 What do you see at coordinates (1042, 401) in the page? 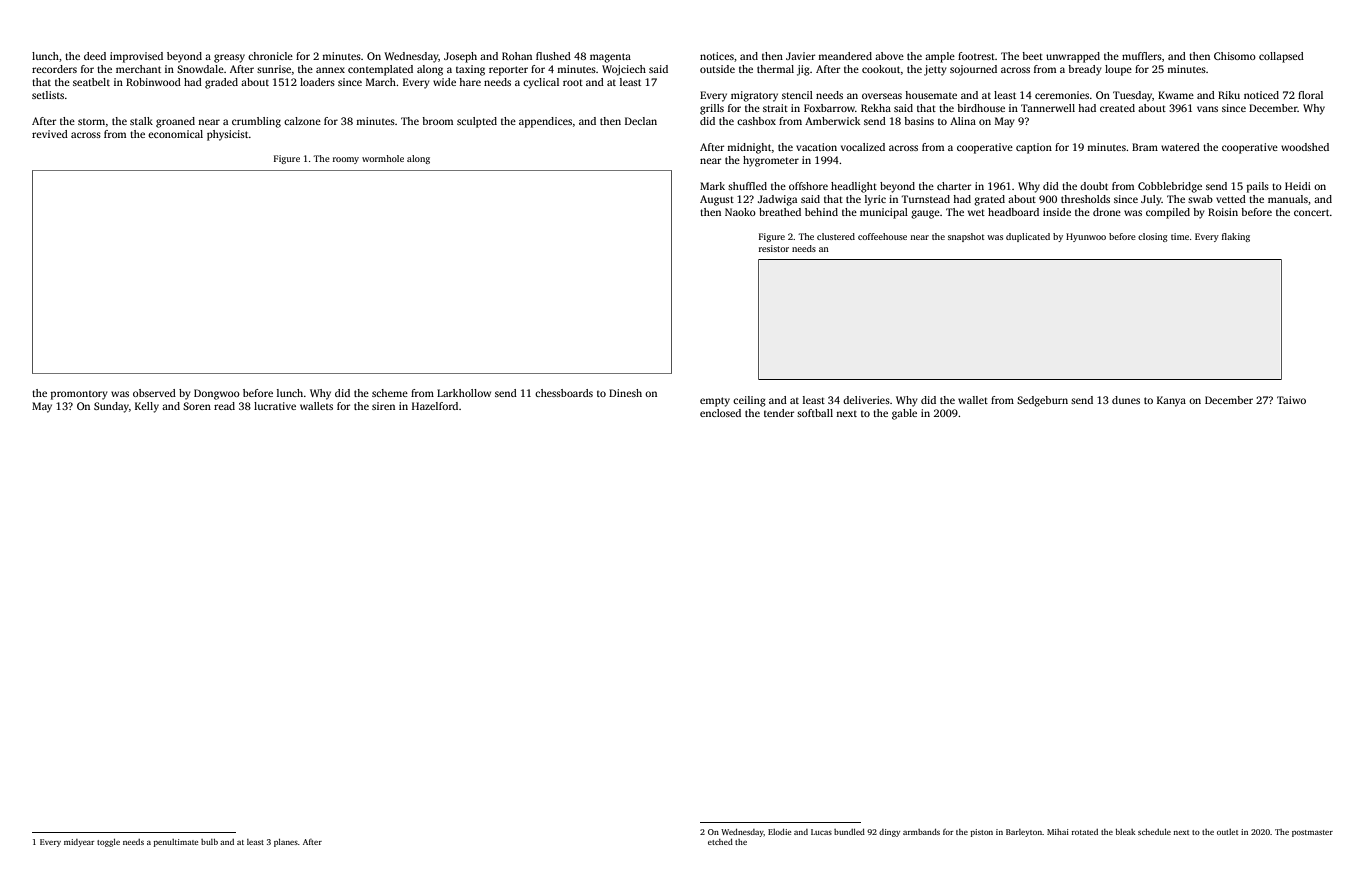
I see `Sedgeburn` at bounding box center [1042, 401].
